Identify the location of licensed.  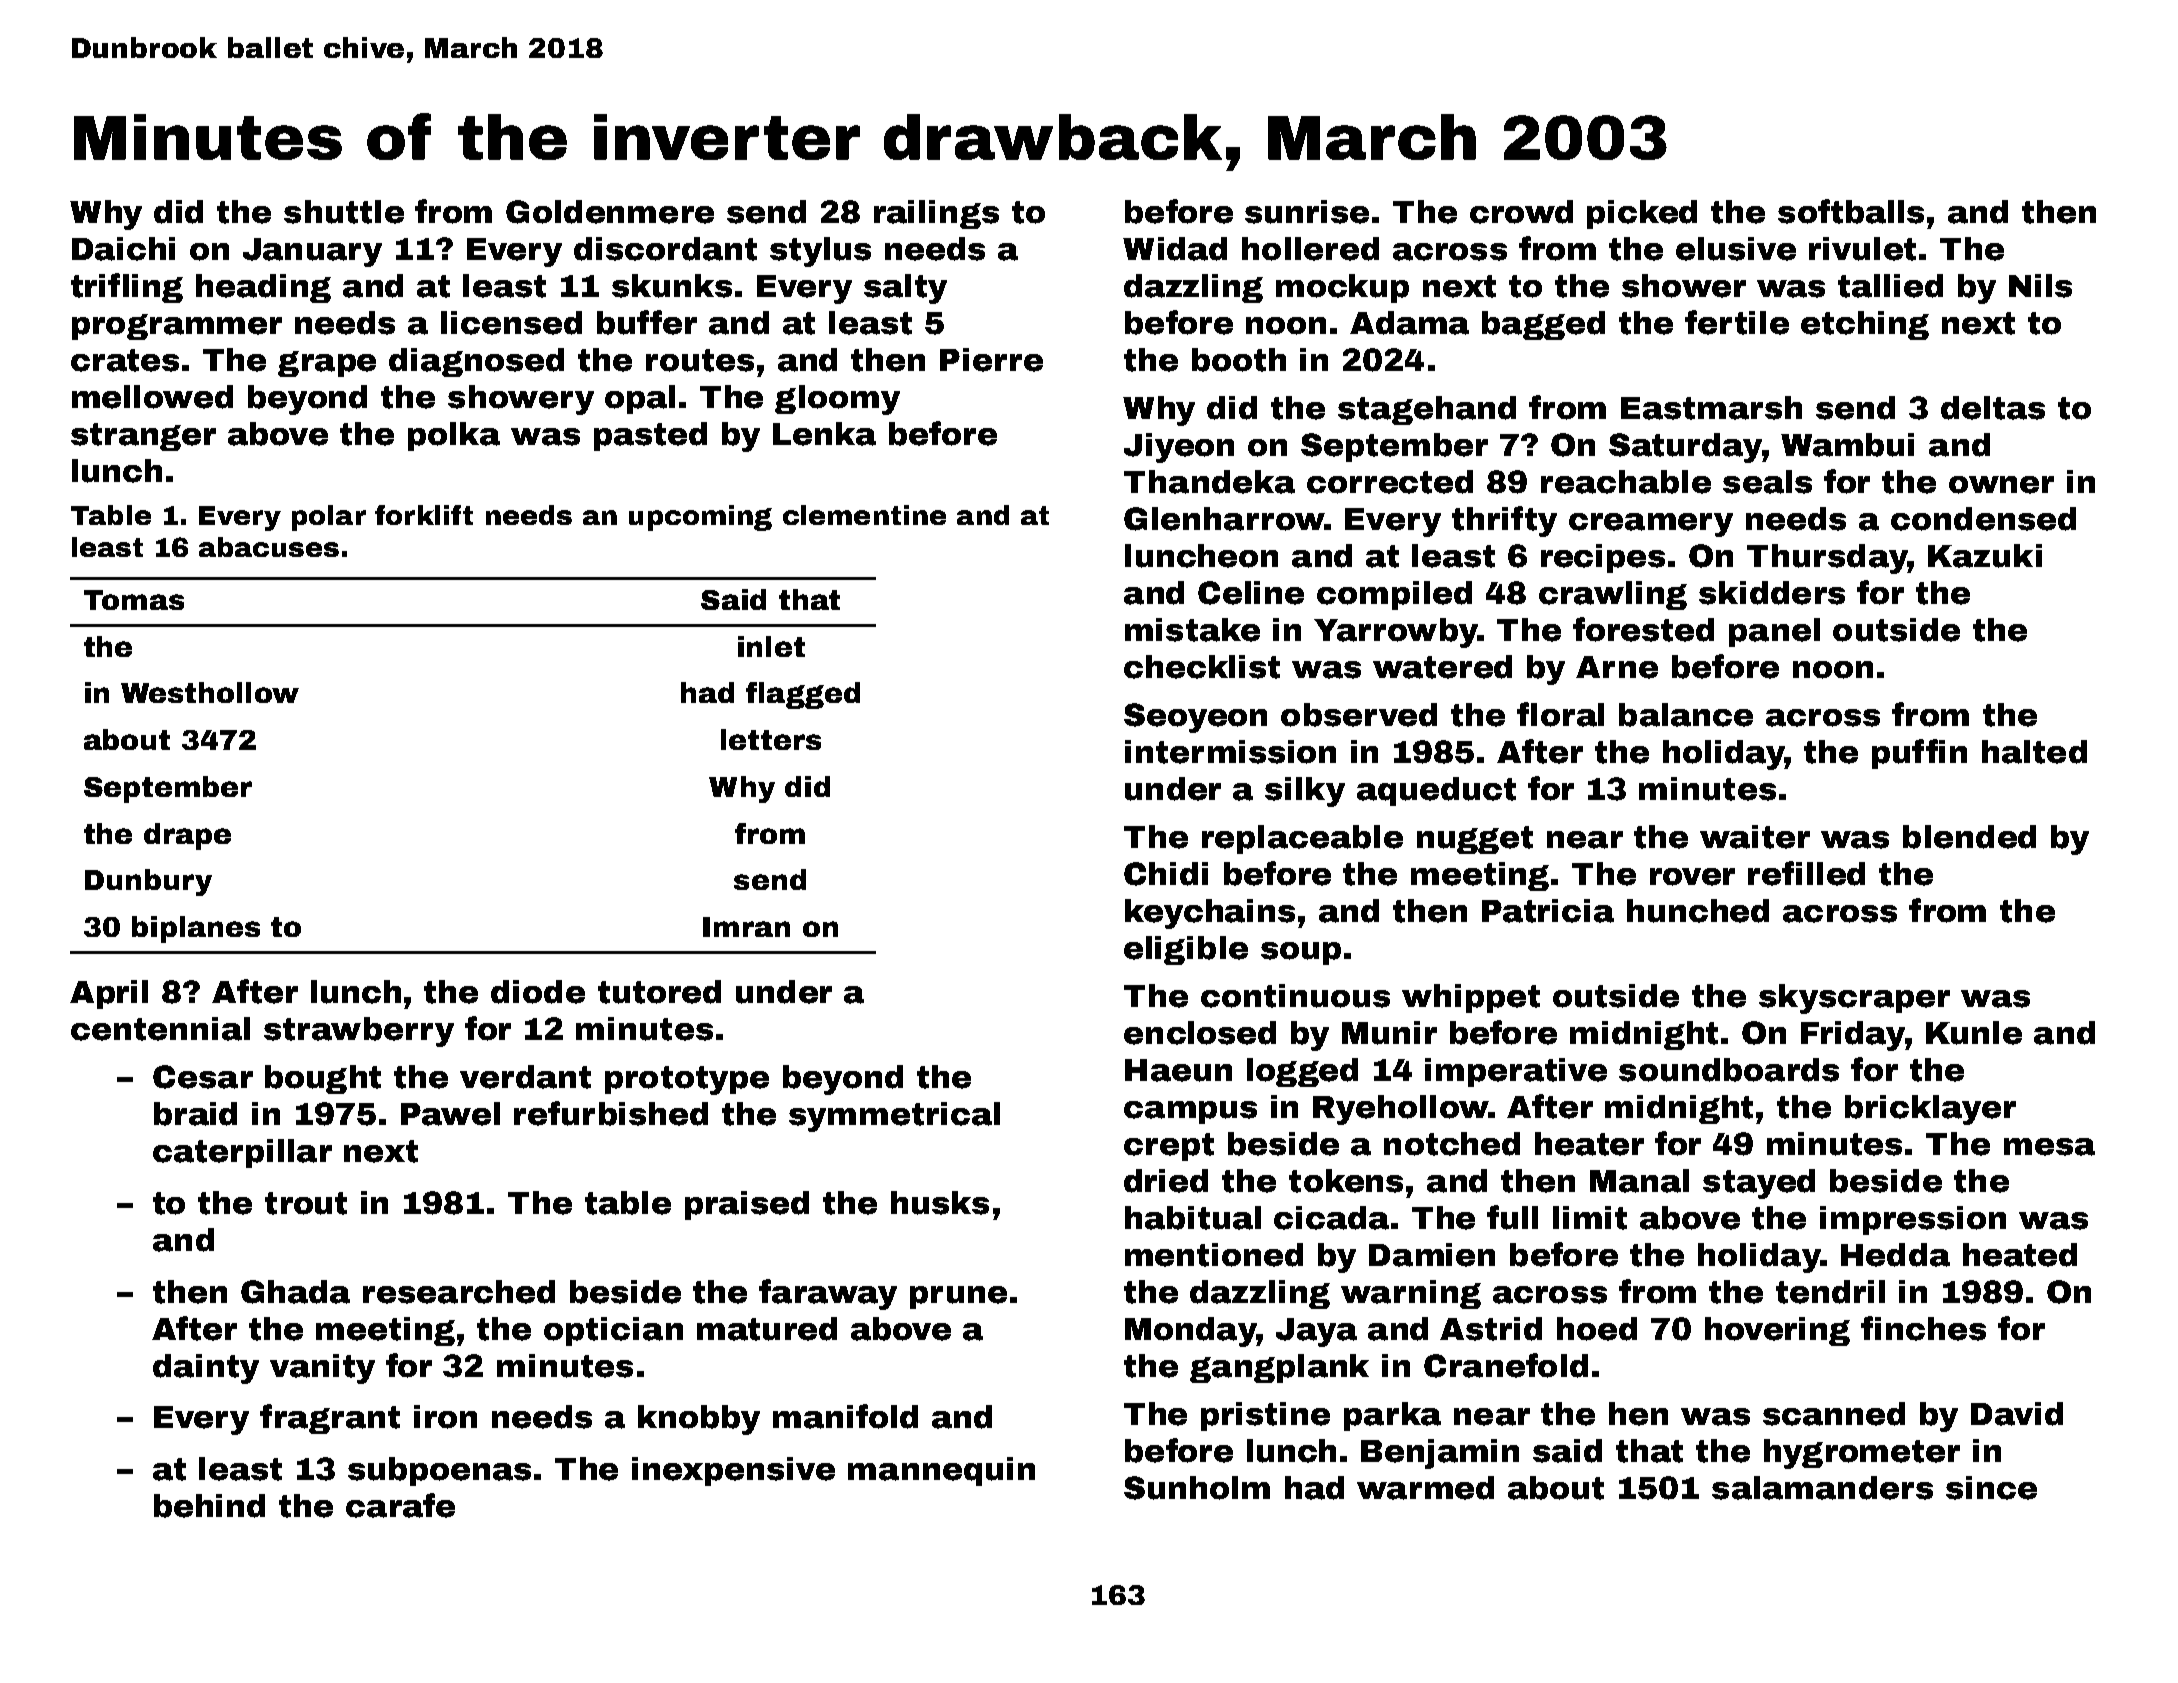
(511, 323).
